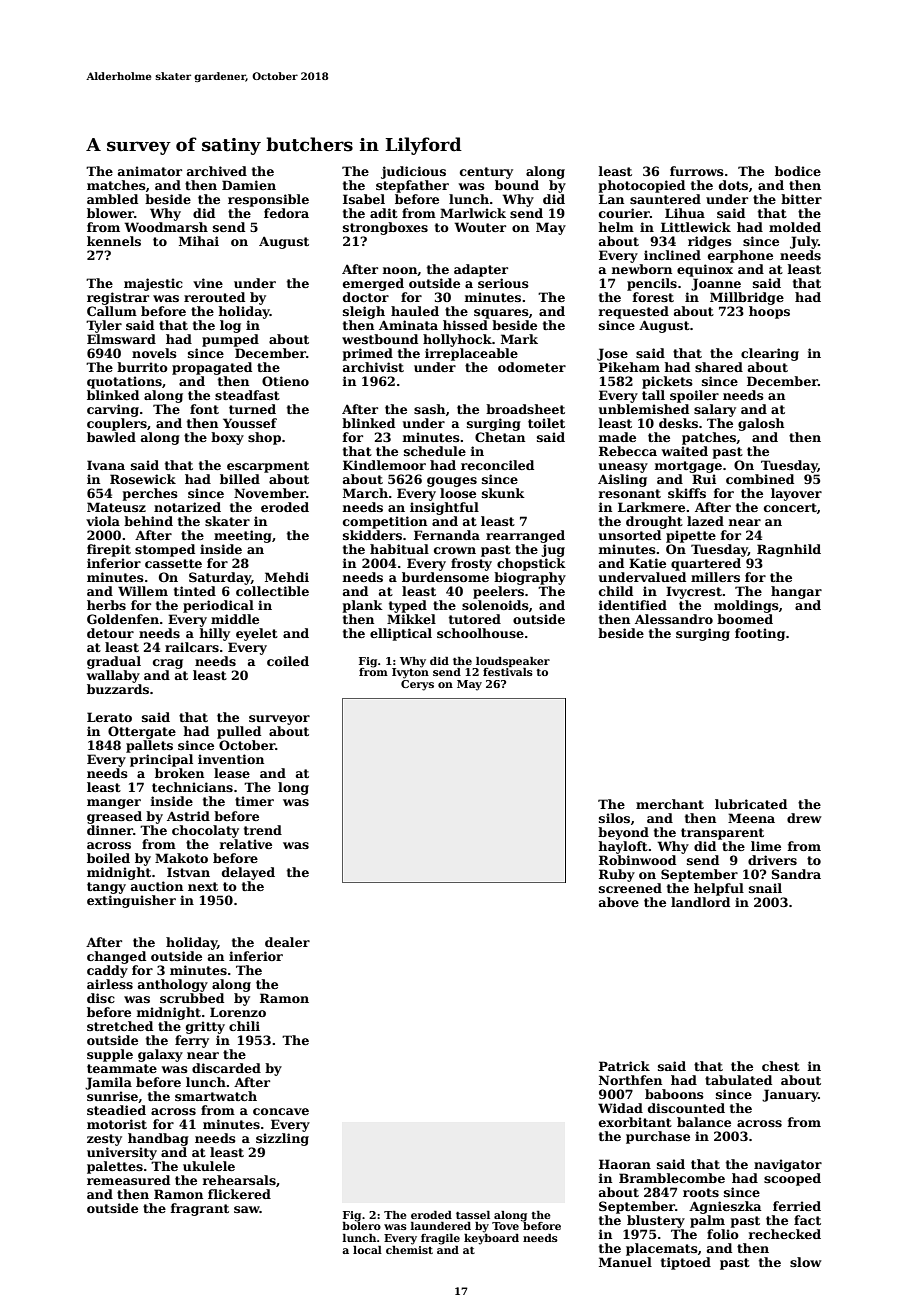 The height and width of the image is (1316, 908). I want to click on snail, so click(765, 888).
